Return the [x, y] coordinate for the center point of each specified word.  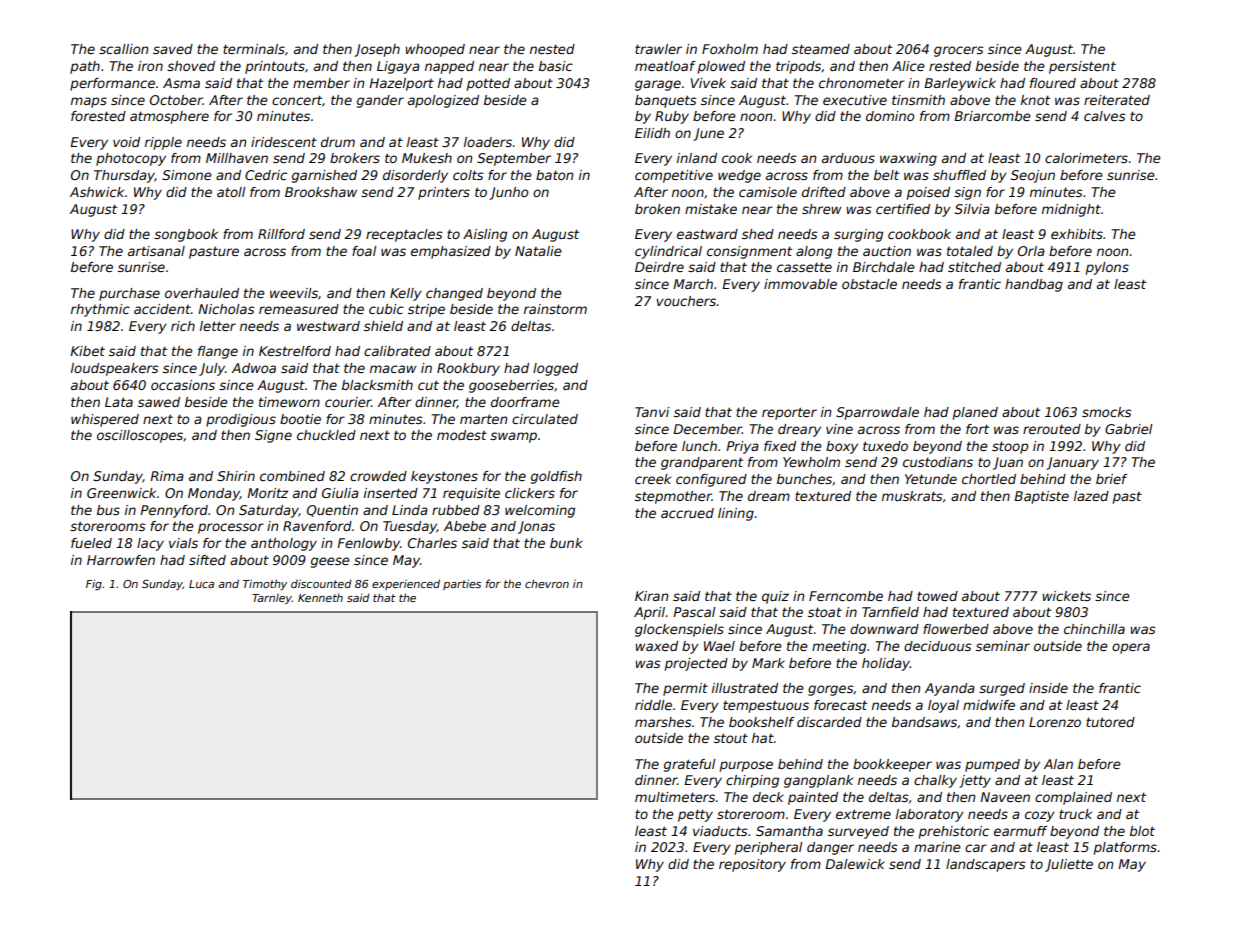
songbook [186, 235]
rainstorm [555, 309]
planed [975, 413]
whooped [435, 50]
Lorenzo [1055, 722]
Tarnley [272, 598]
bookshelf [762, 722]
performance [112, 84]
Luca [201, 584]
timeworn [289, 402]
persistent [1082, 67]
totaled [970, 251]
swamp [513, 437]
